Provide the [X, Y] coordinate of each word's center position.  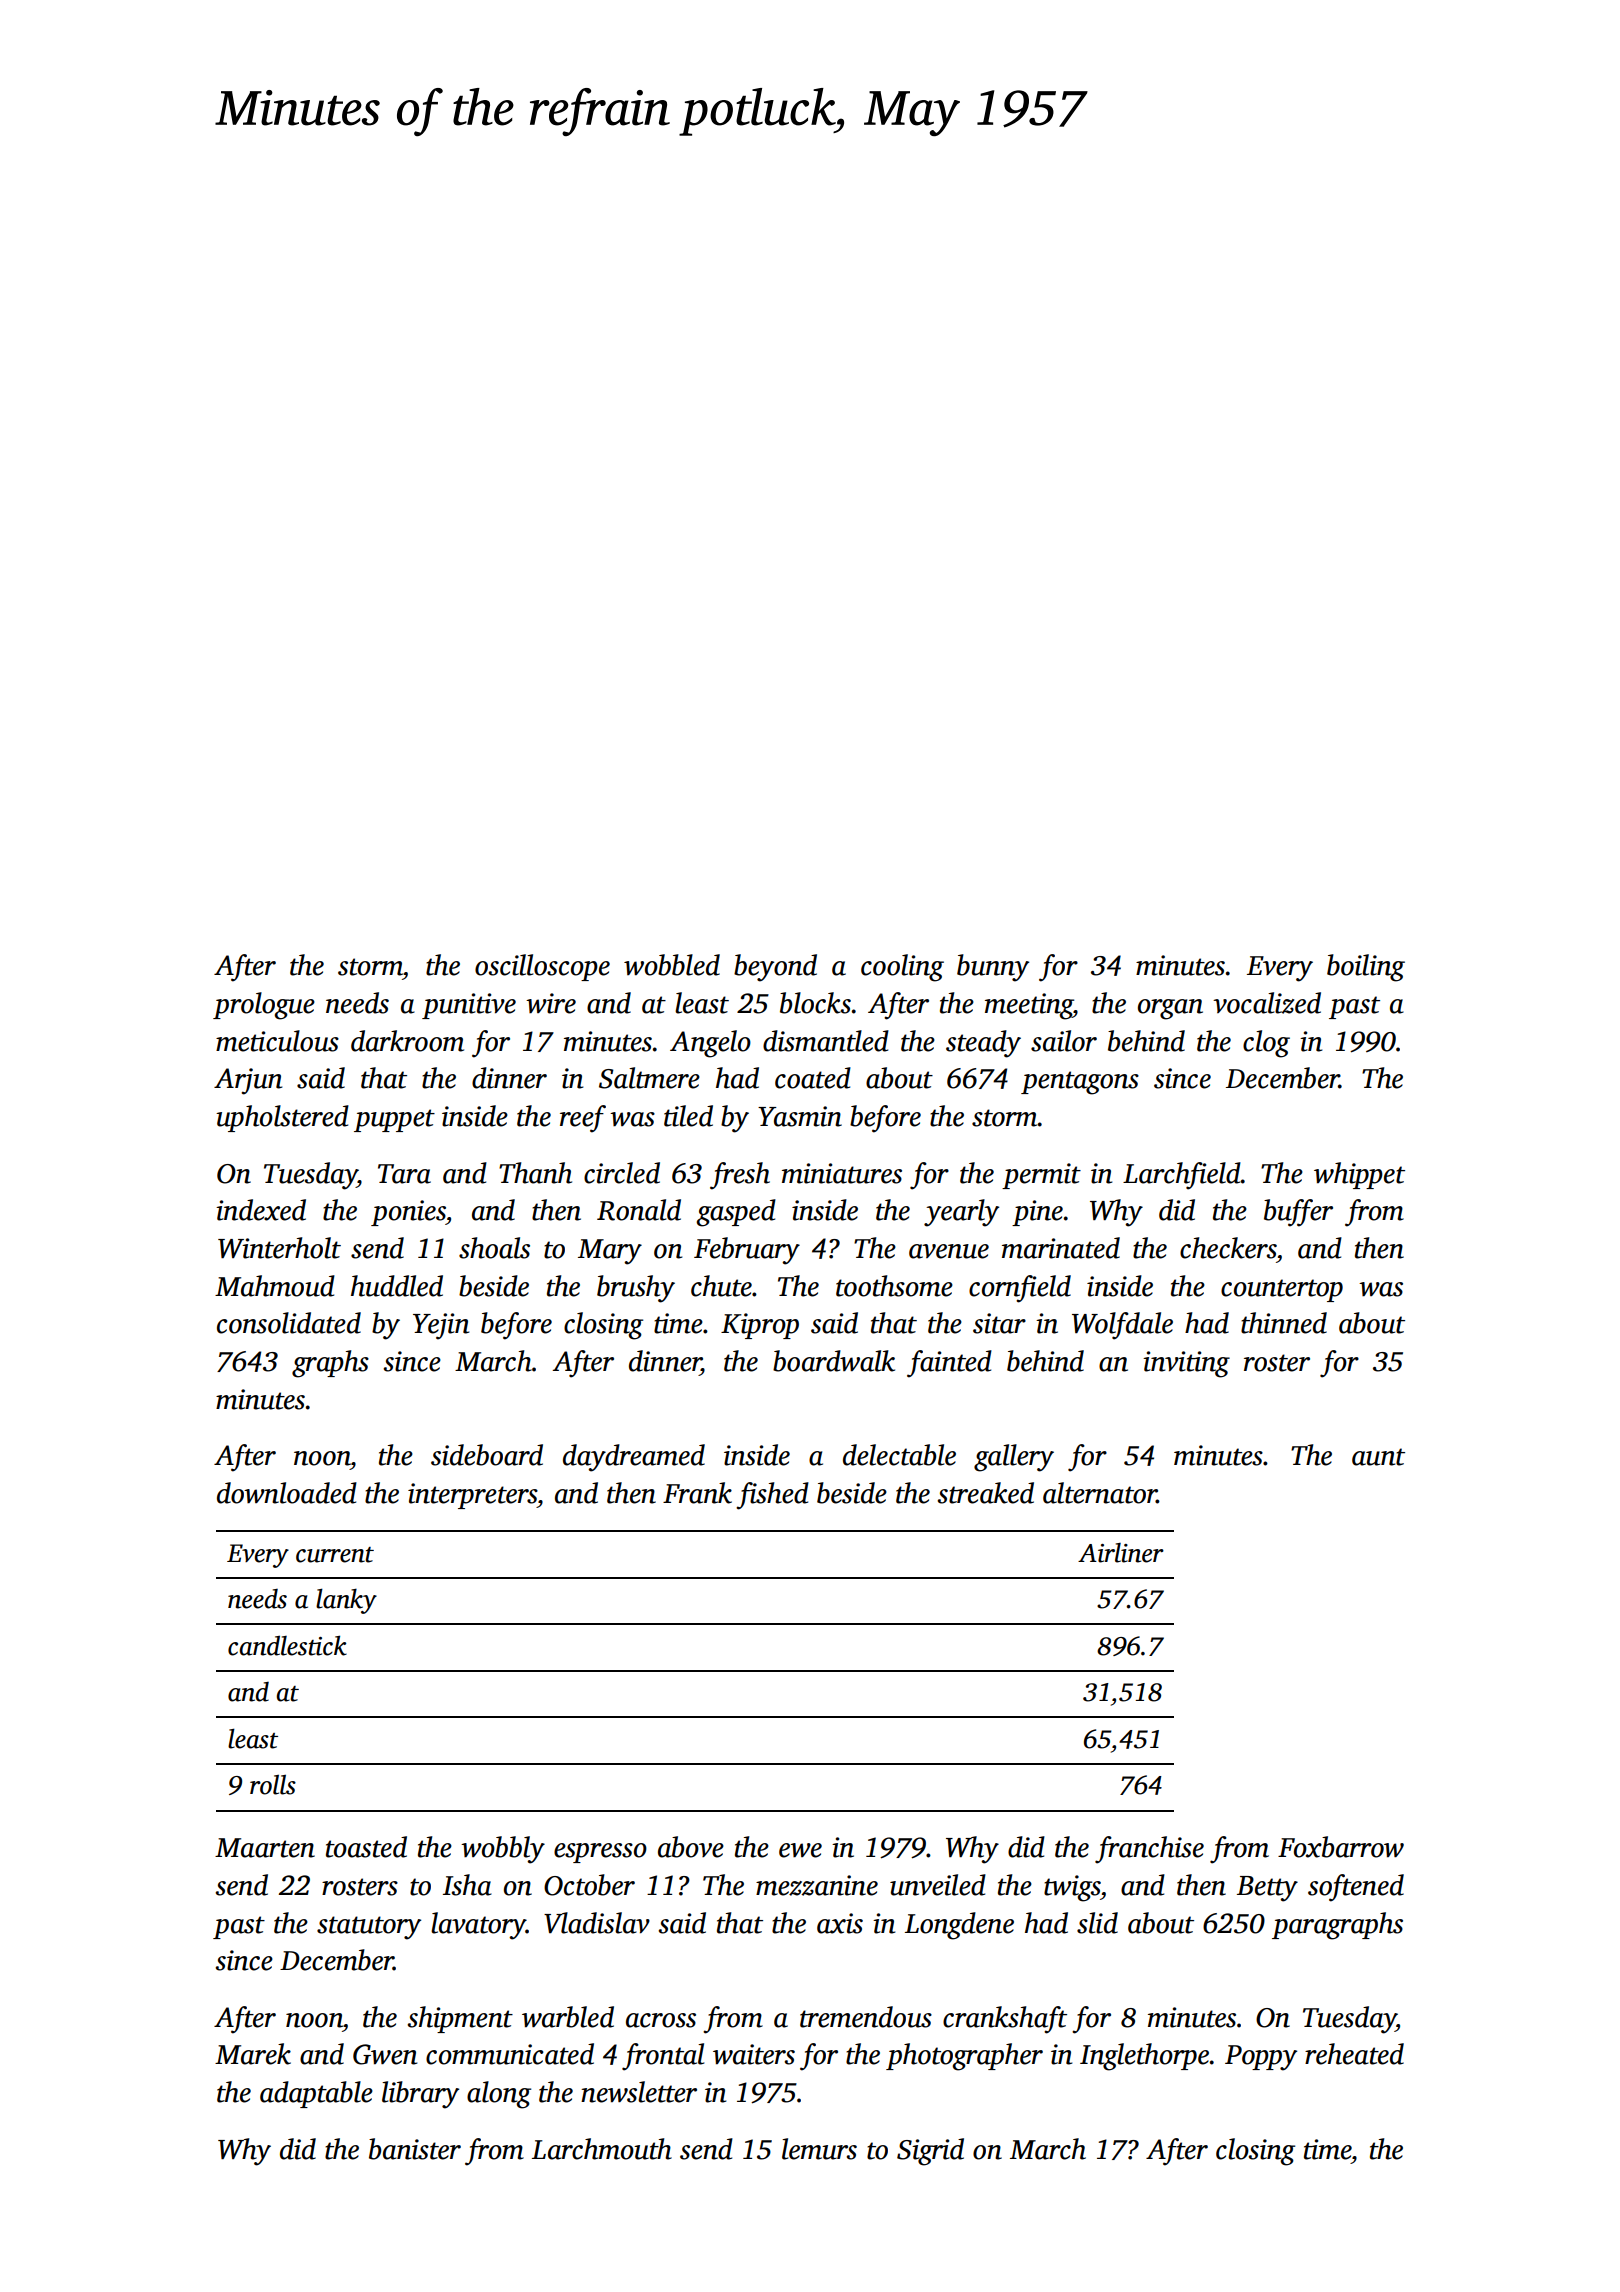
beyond [775, 968]
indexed [261, 1210]
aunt [1378, 1457]
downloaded [287, 1493]
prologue [264, 1006]
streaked [985, 1493]
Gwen [385, 2054]
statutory [369, 1928]
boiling [1366, 968]
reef [583, 1119]
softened [1356, 1888]
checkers [1228, 1248]
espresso [600, 1853]
